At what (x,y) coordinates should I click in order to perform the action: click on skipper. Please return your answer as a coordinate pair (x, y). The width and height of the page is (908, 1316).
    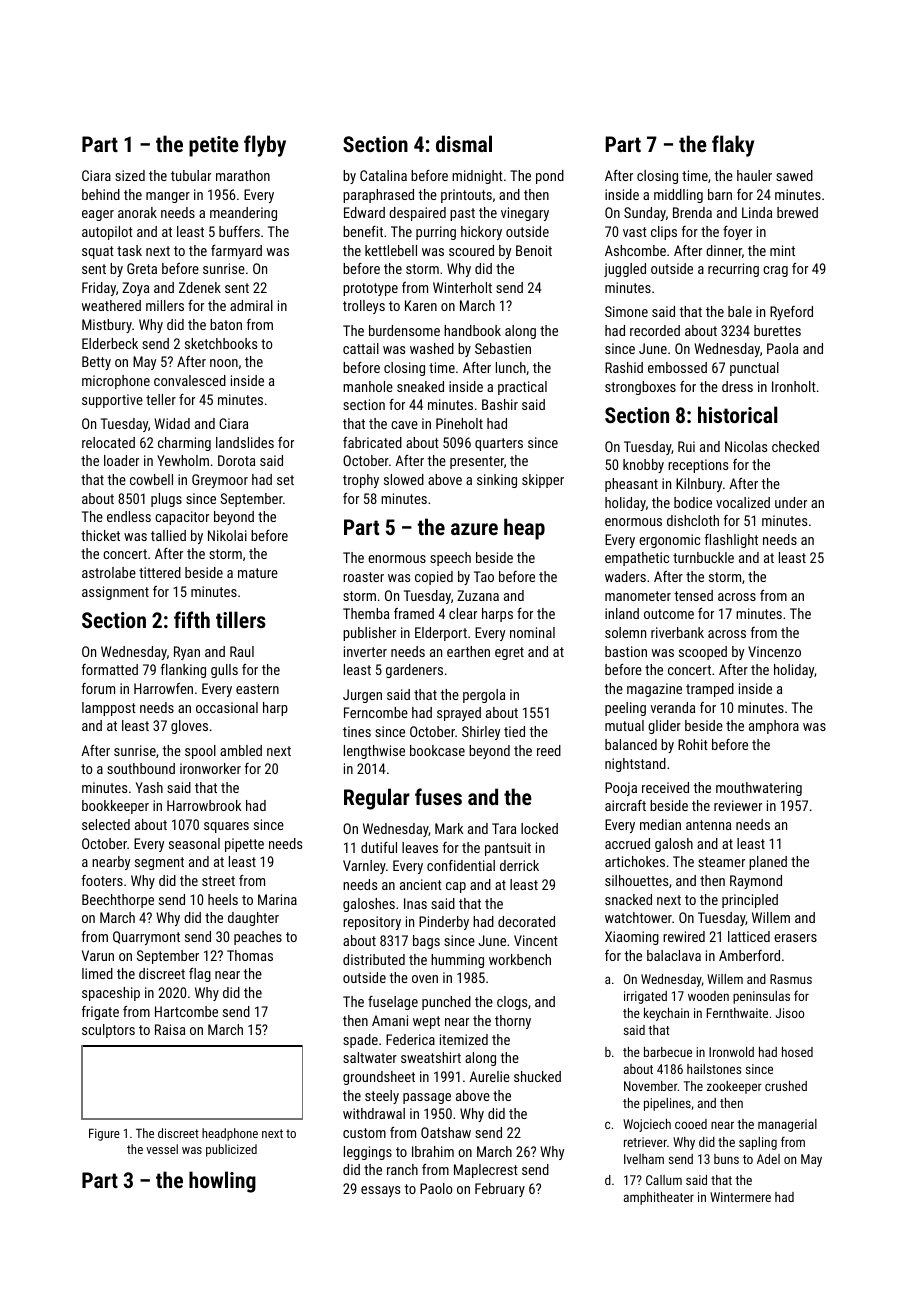
    Looking at the image, I should click on (543, 481).
